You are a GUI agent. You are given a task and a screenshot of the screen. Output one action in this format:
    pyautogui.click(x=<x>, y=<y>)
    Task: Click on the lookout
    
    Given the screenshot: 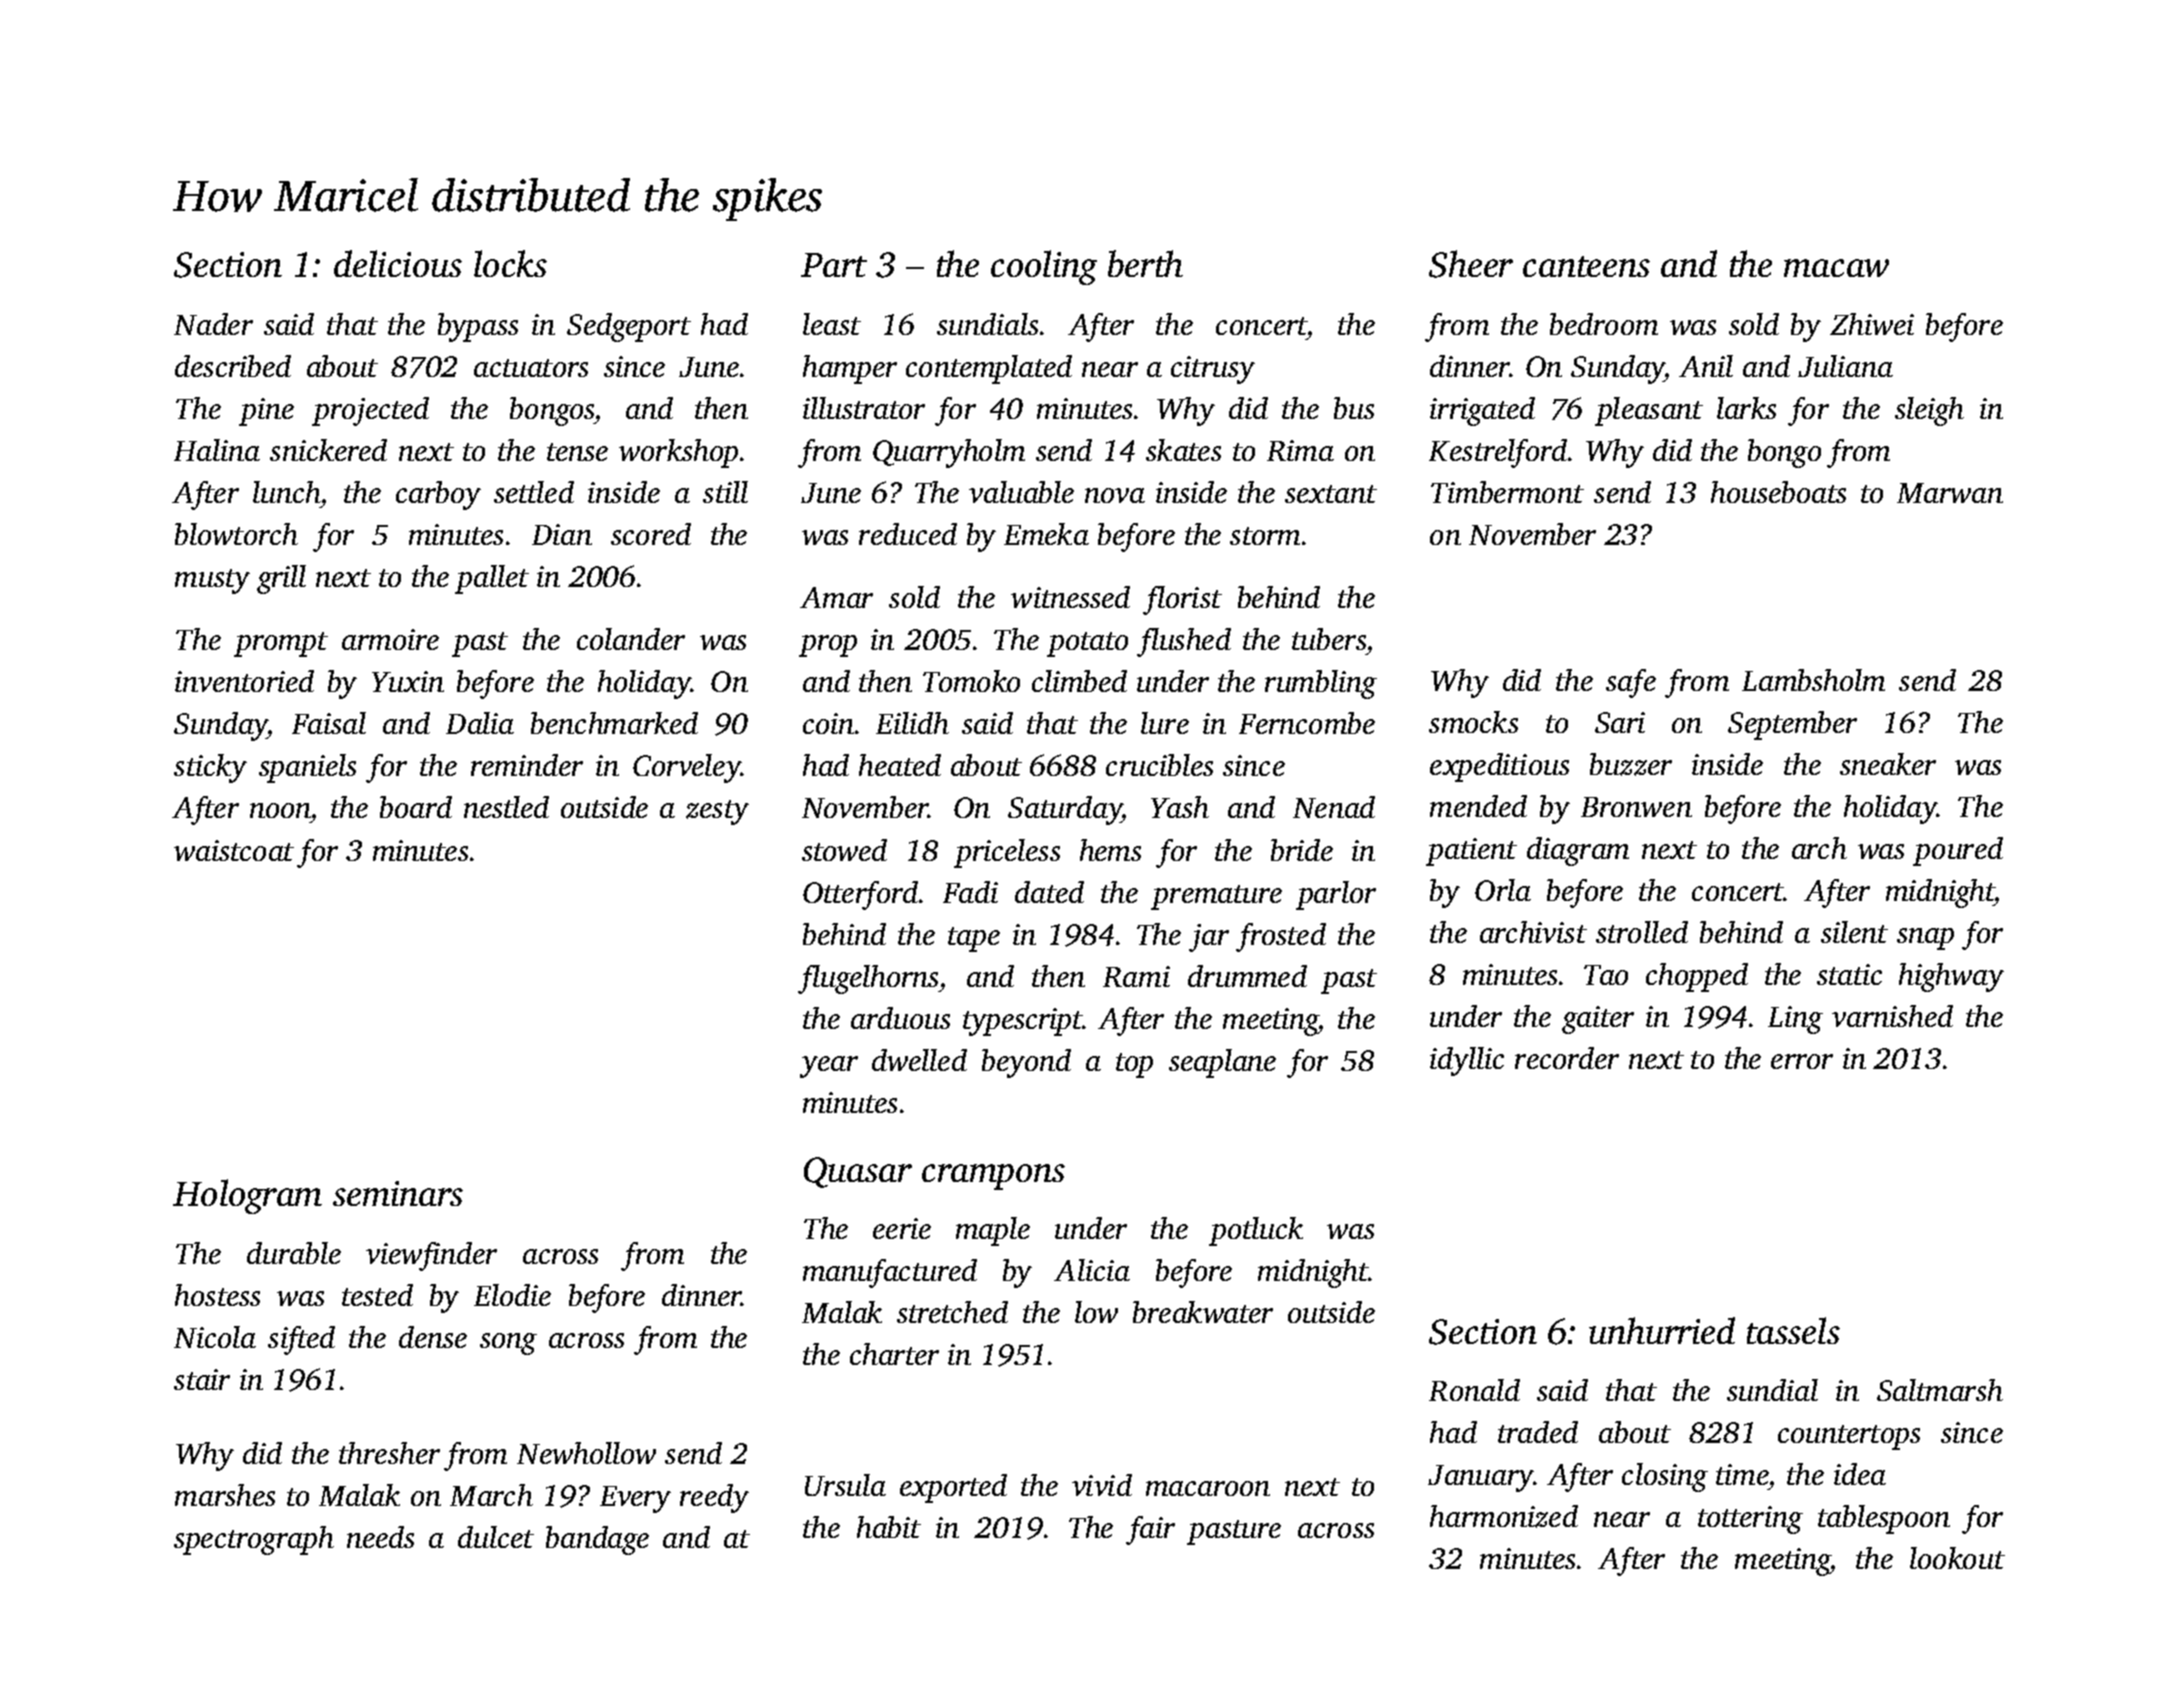 What is the action you would take?
    pyautogui.click(x=1957, y=1558)
